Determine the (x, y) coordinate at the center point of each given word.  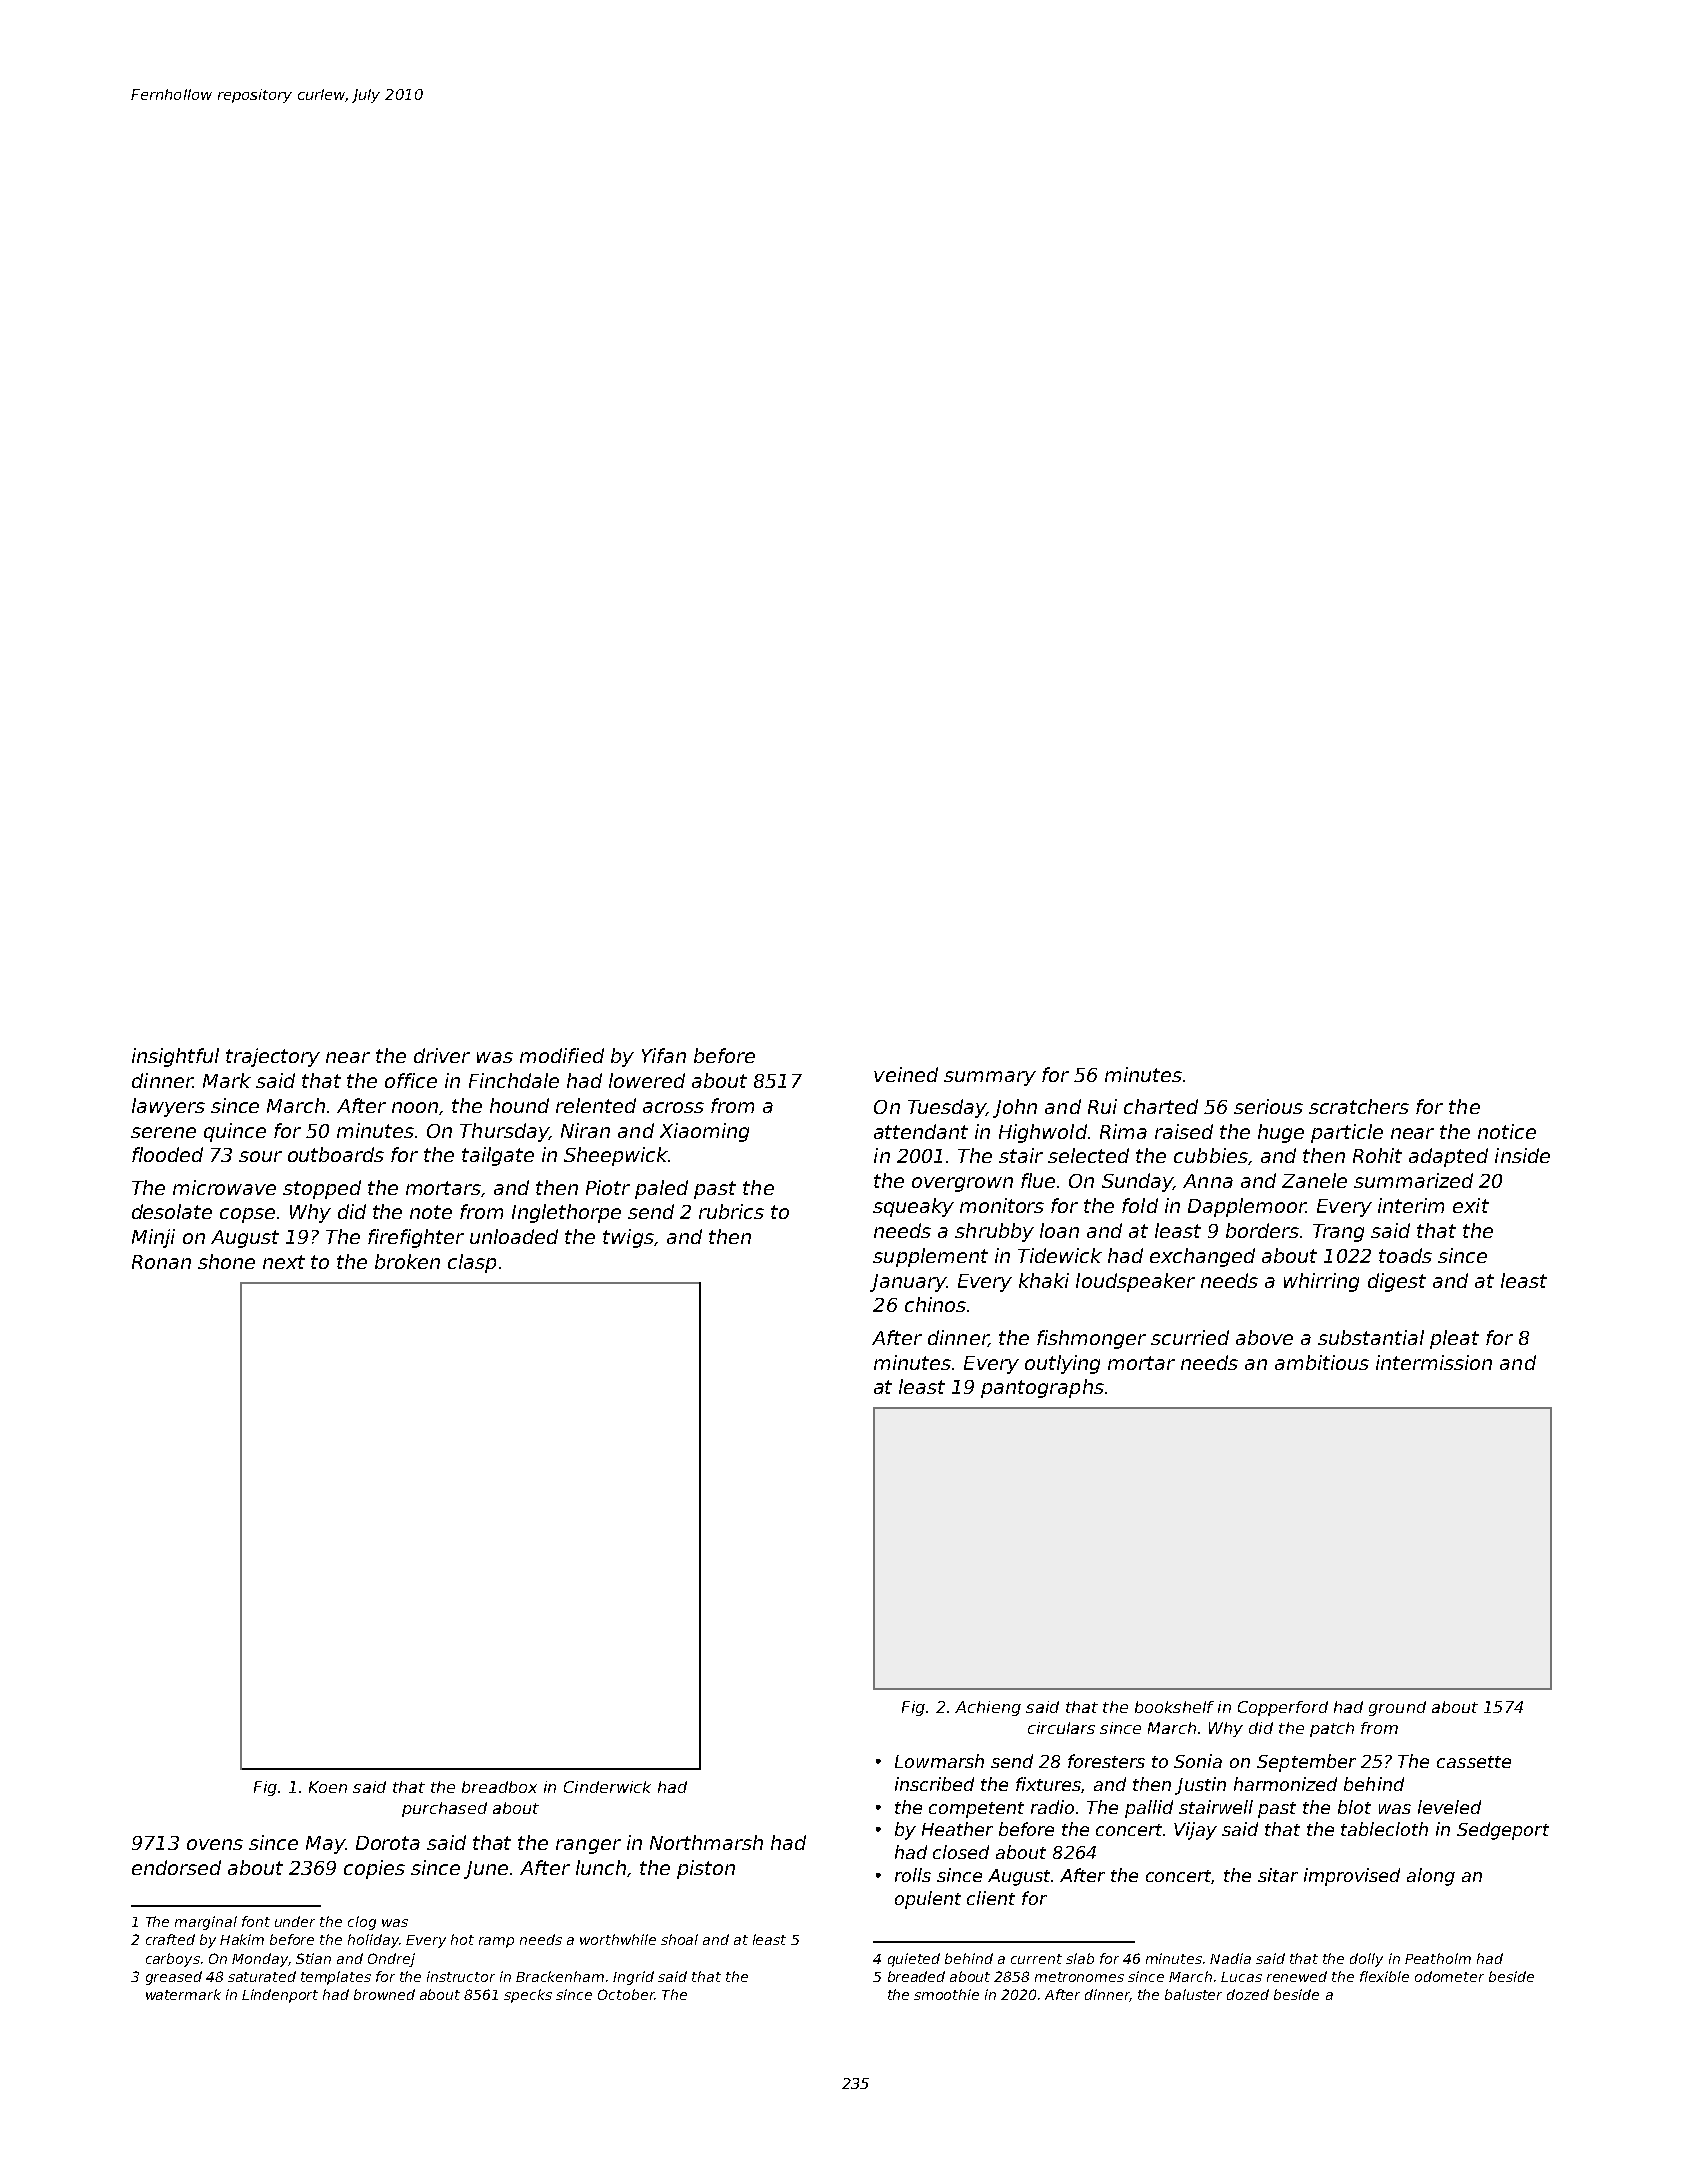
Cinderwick (607, 1787)
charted (1161, 1106)
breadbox (499, 1787)
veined (906, 1074)
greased (174, 1978)
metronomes (1079, 1977)
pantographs (1042, 1388)
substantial (1371, 1337)
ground (1397, 1708)
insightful (175, 1057)
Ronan (161, 1262)
